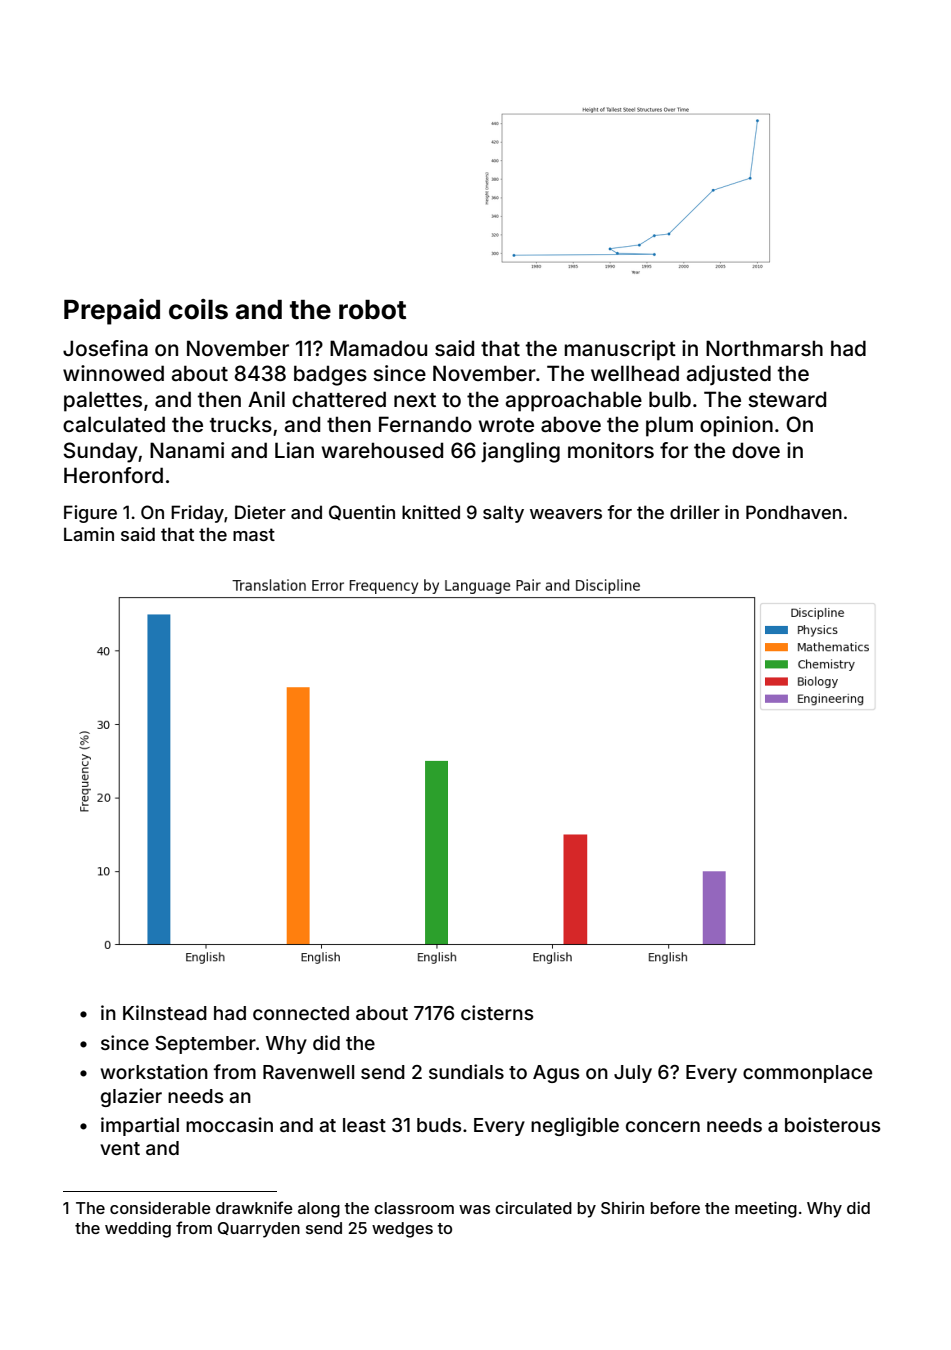 The image size is (951, 1350). I want to click on connected, so click(301, 1013).
